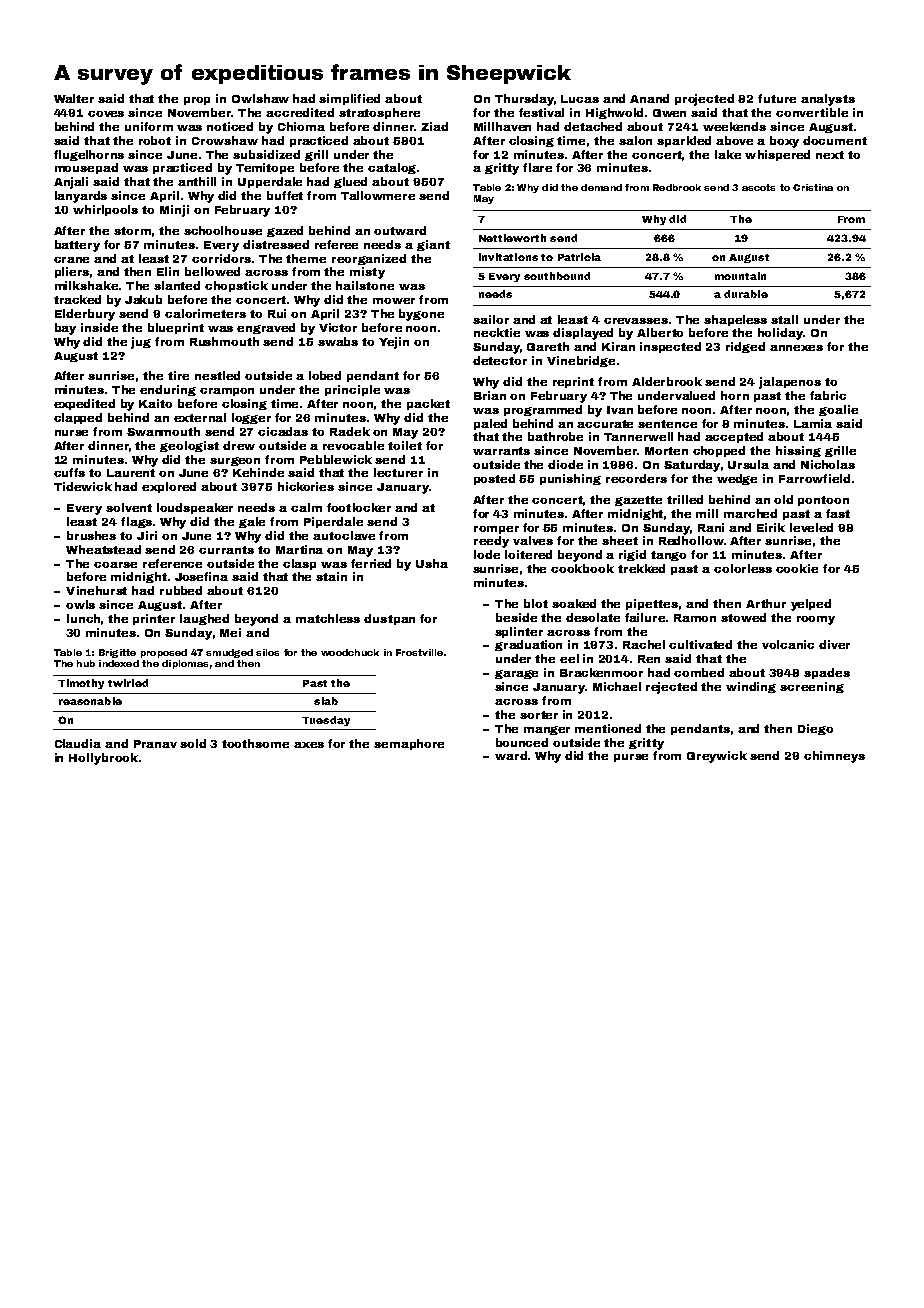  What do you see at coordinates (524, 100) in the page?
I see `Thursday` at bounding box center [524, 100].
